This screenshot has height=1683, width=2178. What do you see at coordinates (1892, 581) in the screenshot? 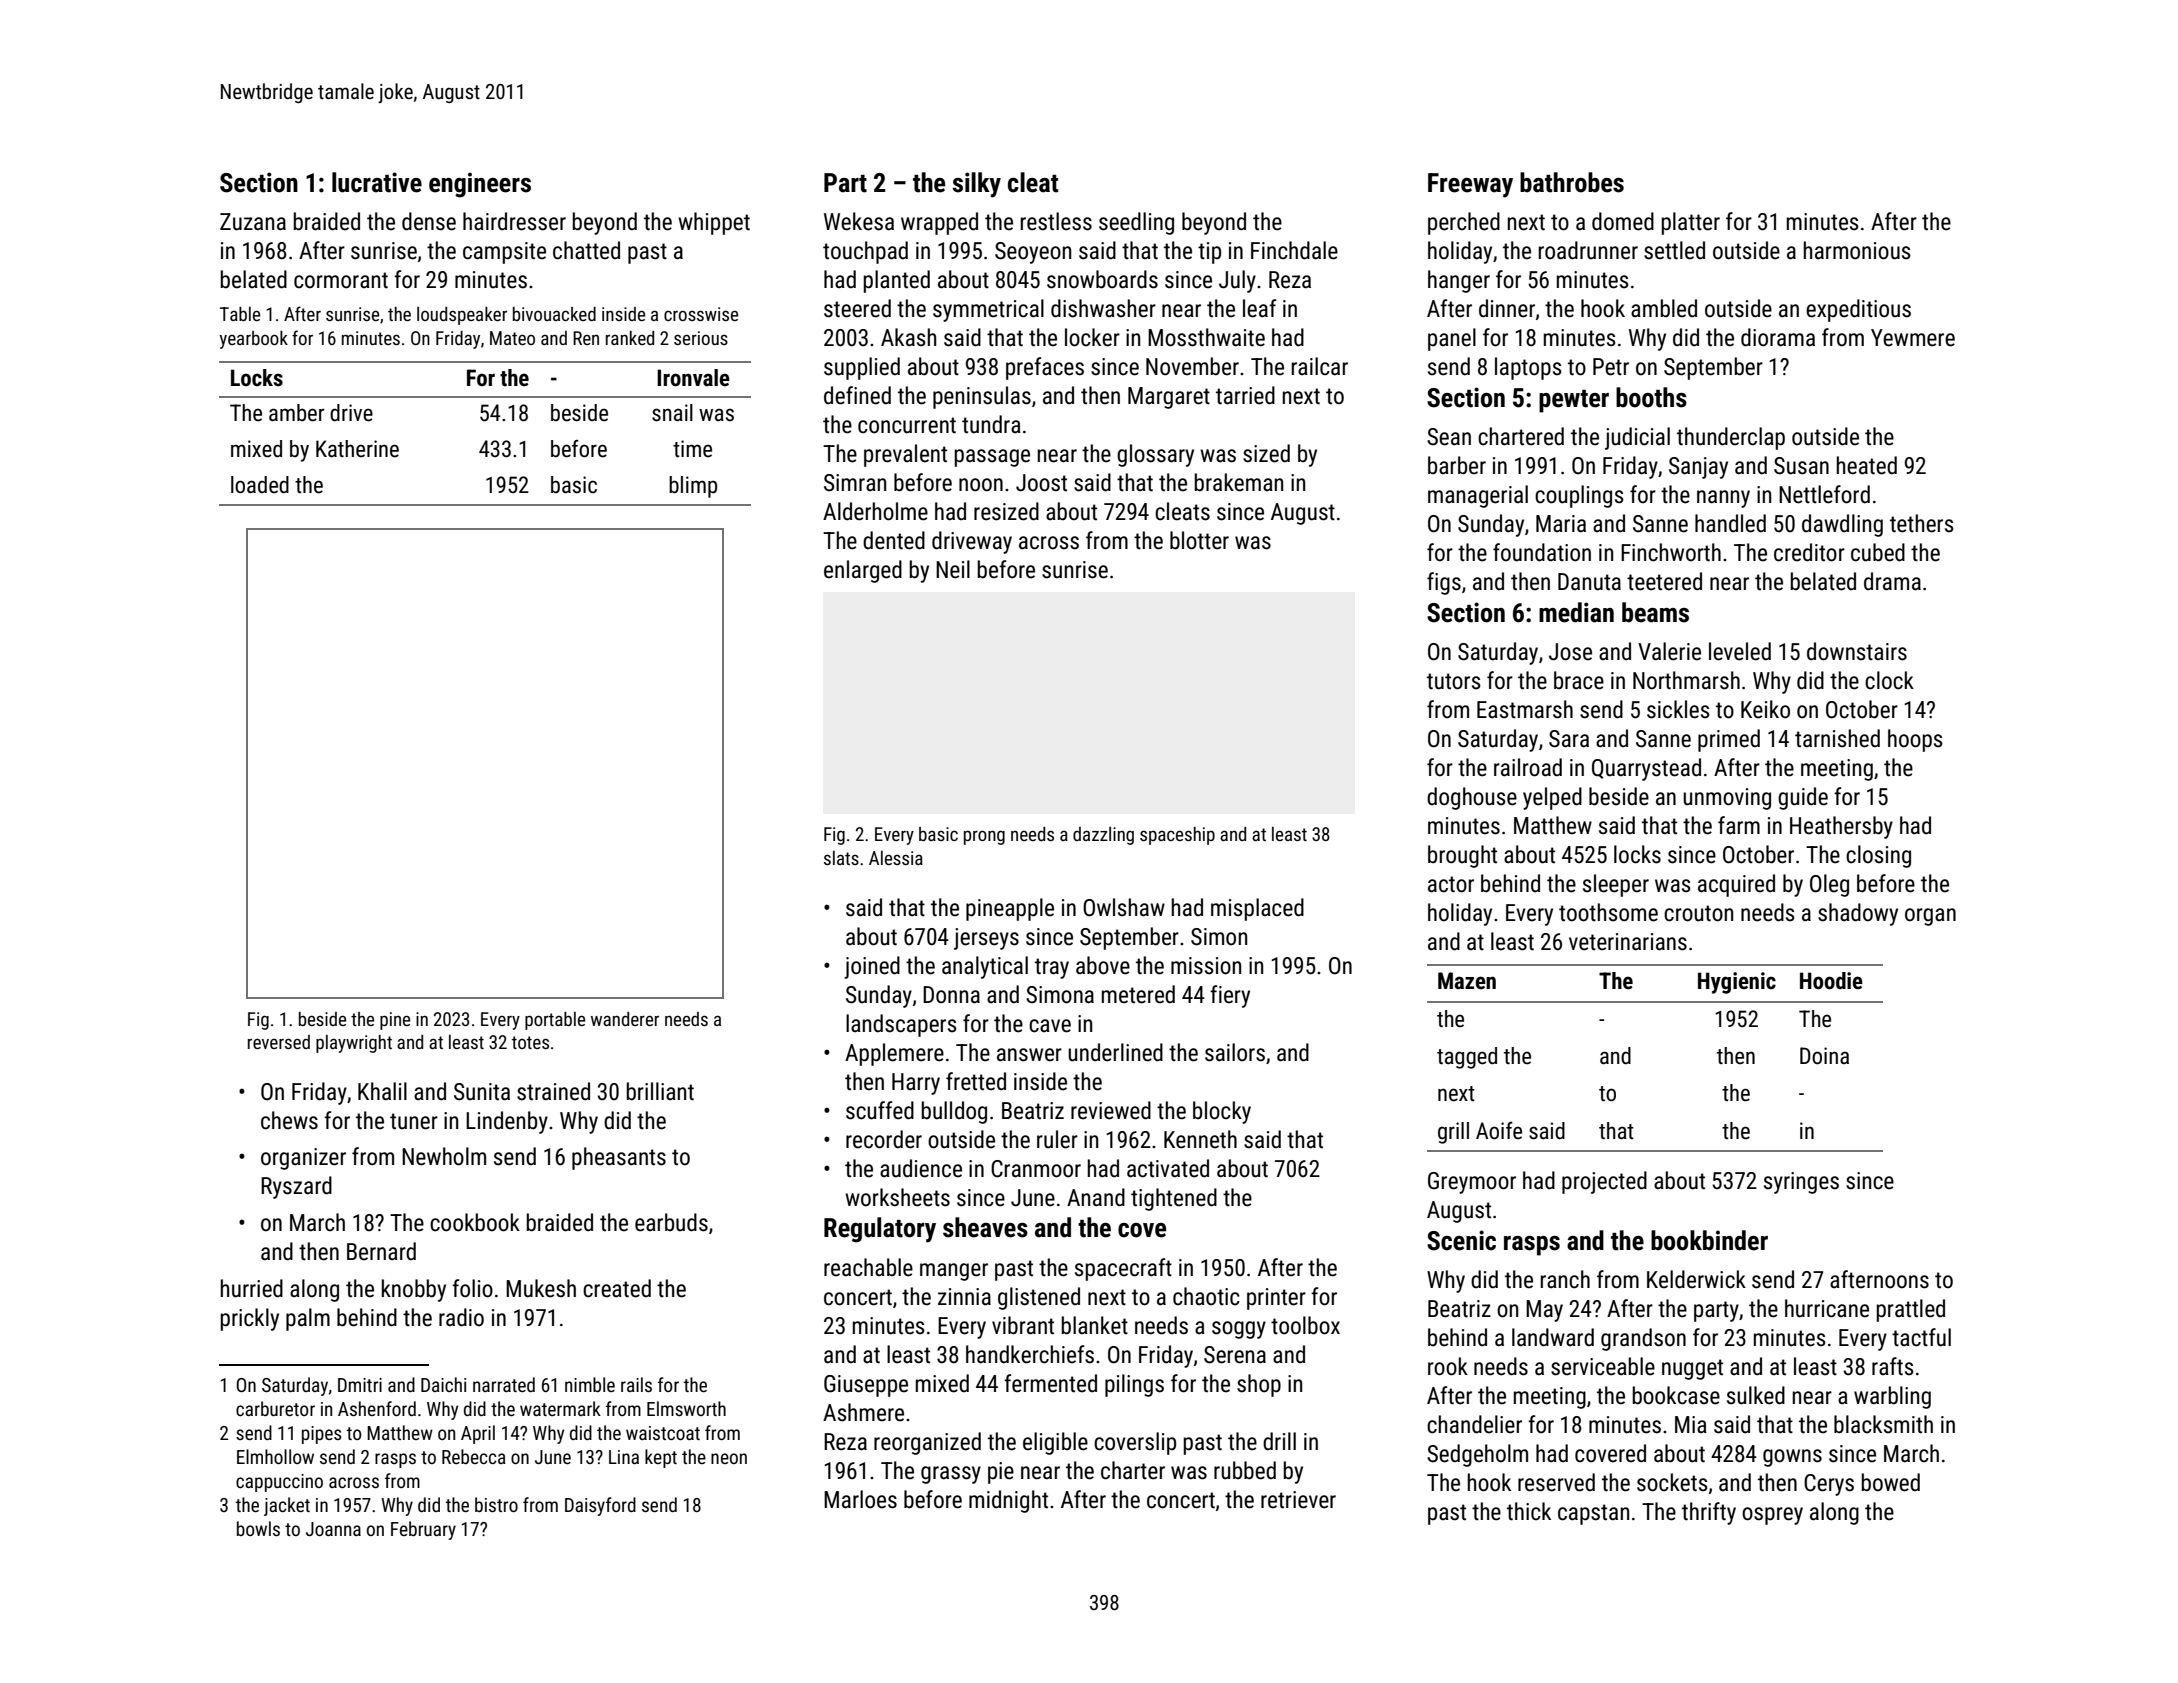
I see `drama` at bounding box center [1892, 581].
